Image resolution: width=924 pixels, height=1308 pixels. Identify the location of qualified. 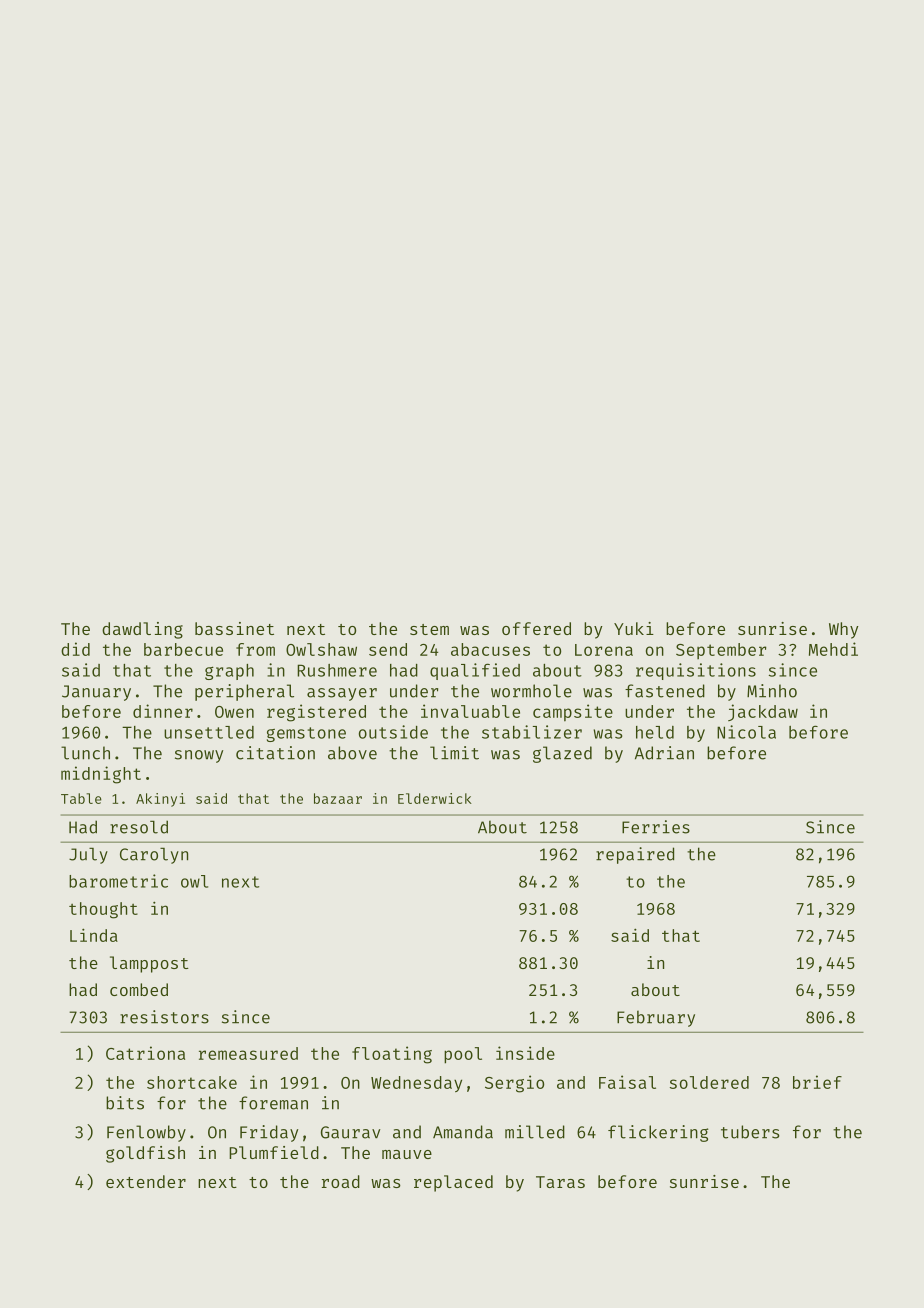
(475, 671).
